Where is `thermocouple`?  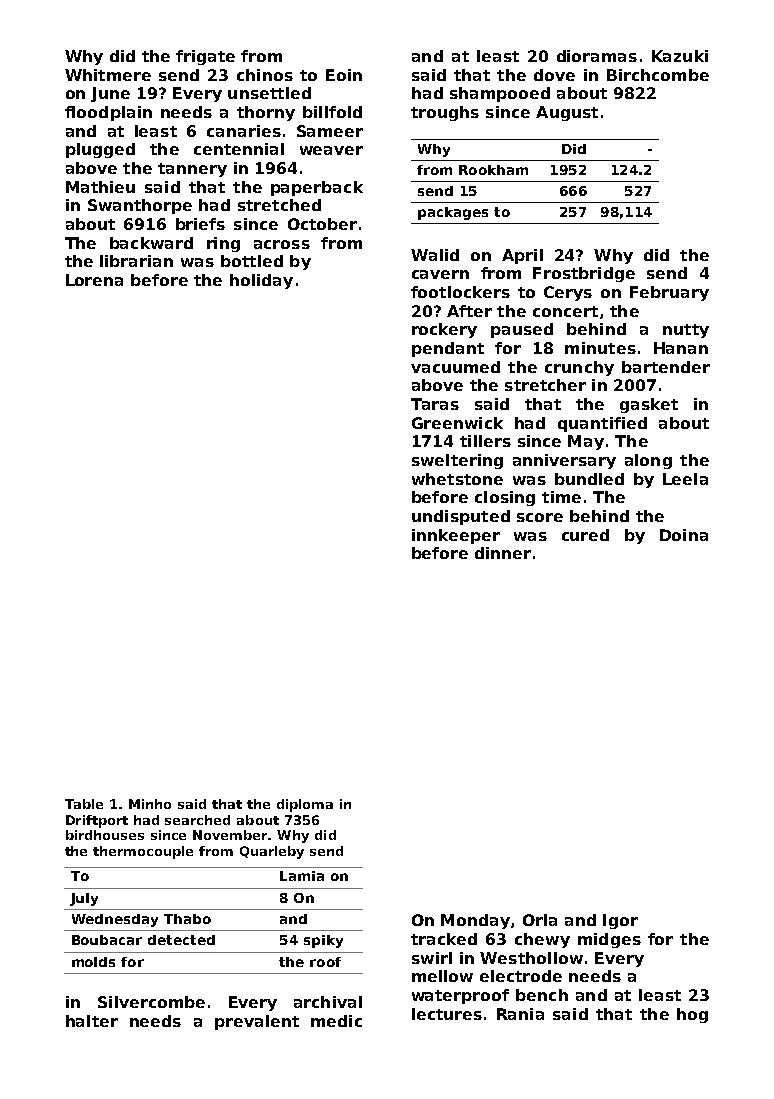 thermocouple is located at coordinates (143, 852).
